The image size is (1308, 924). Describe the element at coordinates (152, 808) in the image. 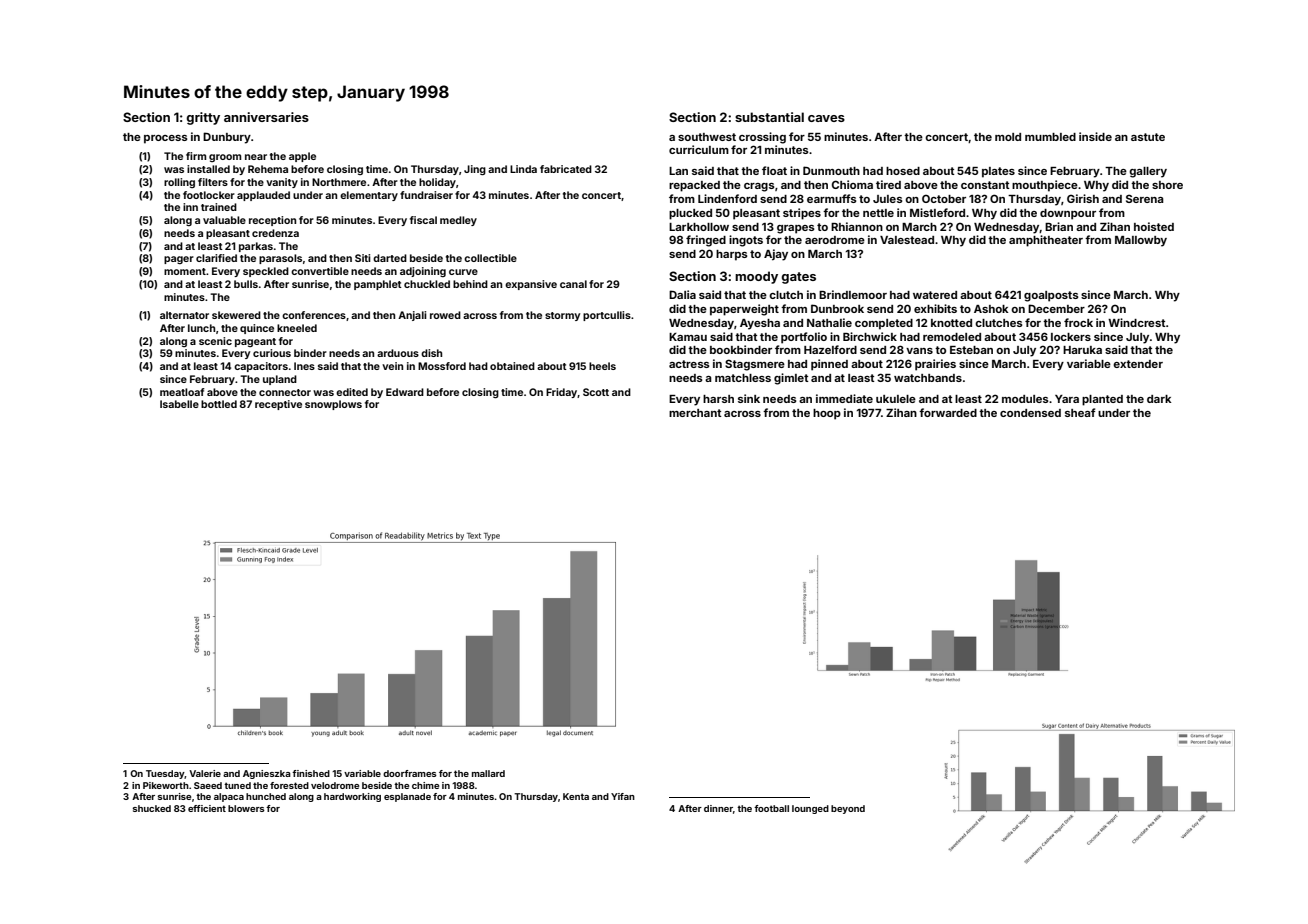

I see `shucked` at that location.
